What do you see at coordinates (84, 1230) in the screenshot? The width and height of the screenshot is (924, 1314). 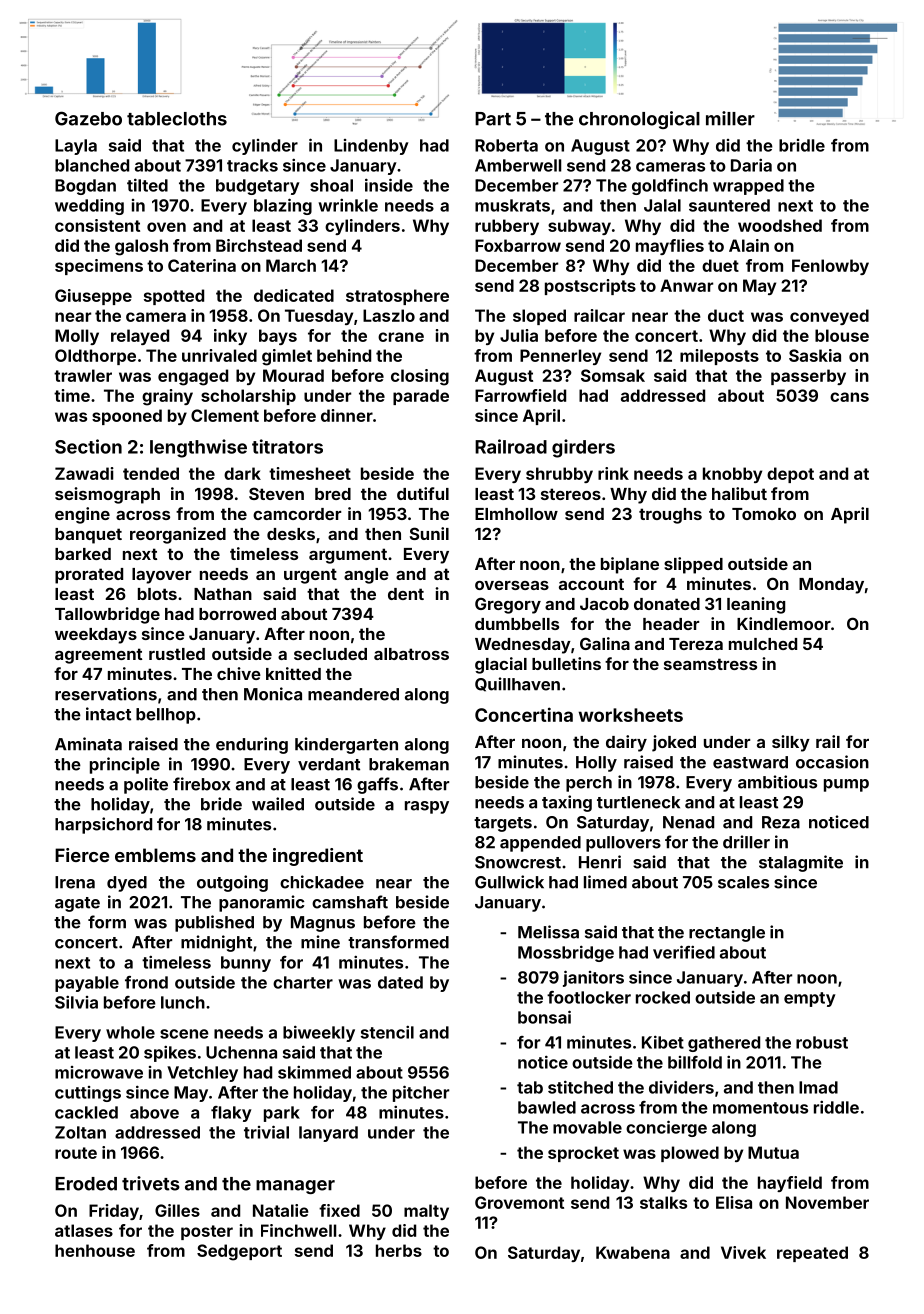 I see `atlases` at bounding box center [84, 1230].
